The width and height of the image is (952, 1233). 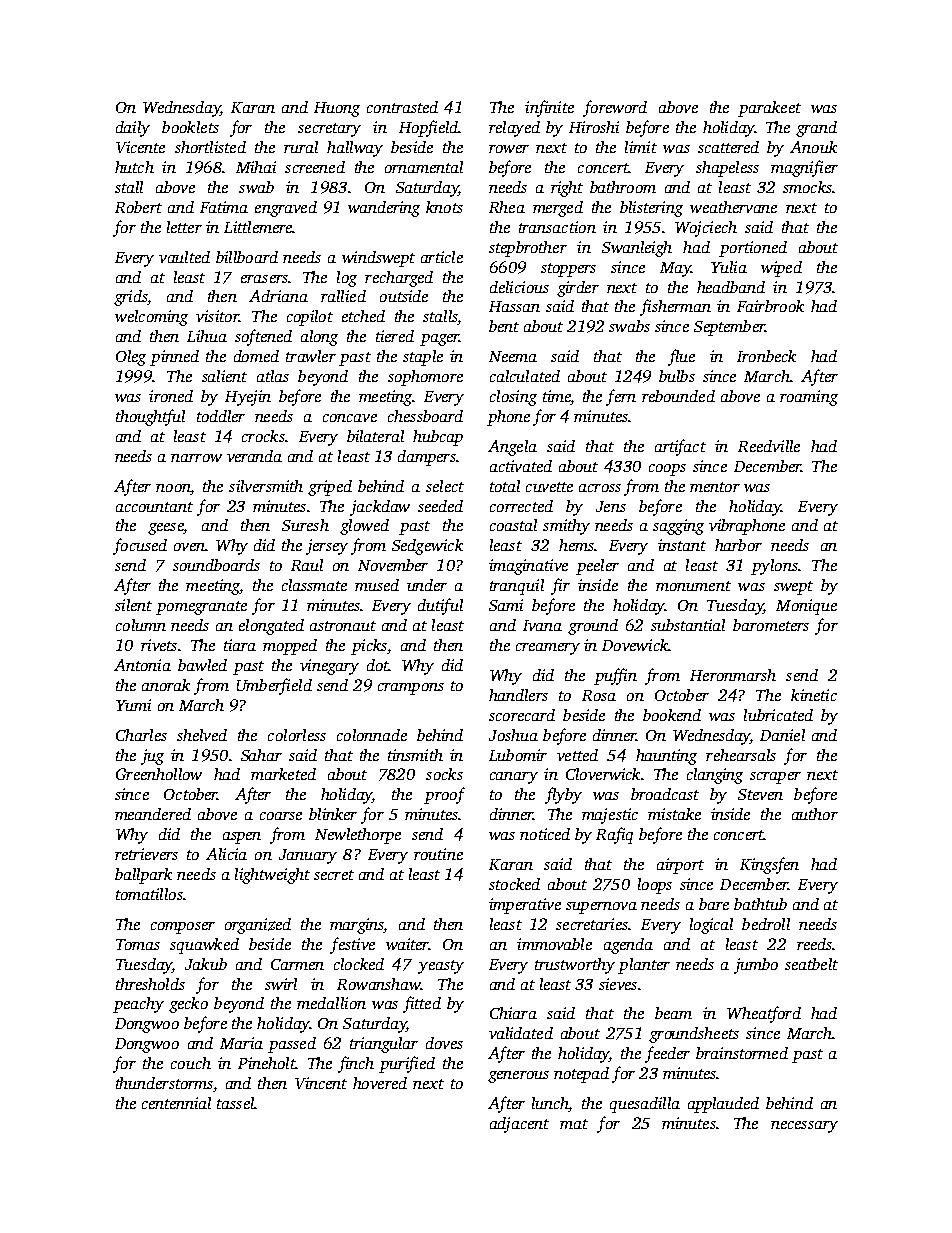 What do you see at coordinates (154, 507) in the image?
I see `accountant` at bounding box center [154, 507].
